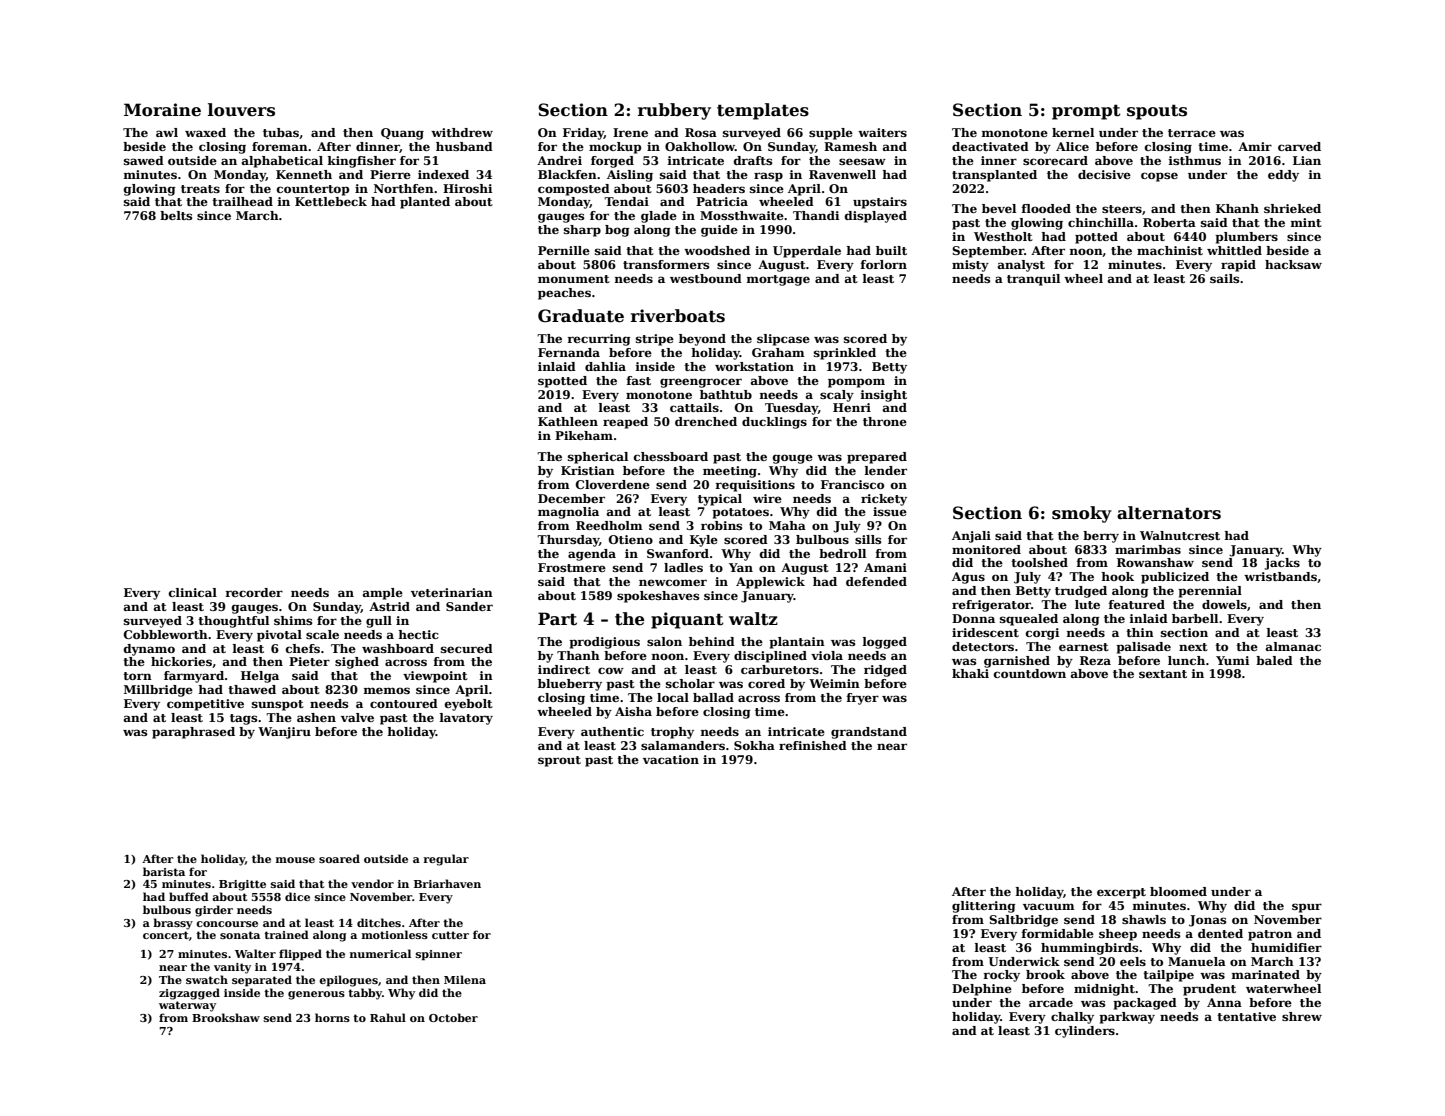 The width and height of the page is (1445, 1116). Describe the element at coordinates (1299, 146) in the page. I see `carved` at that location.
